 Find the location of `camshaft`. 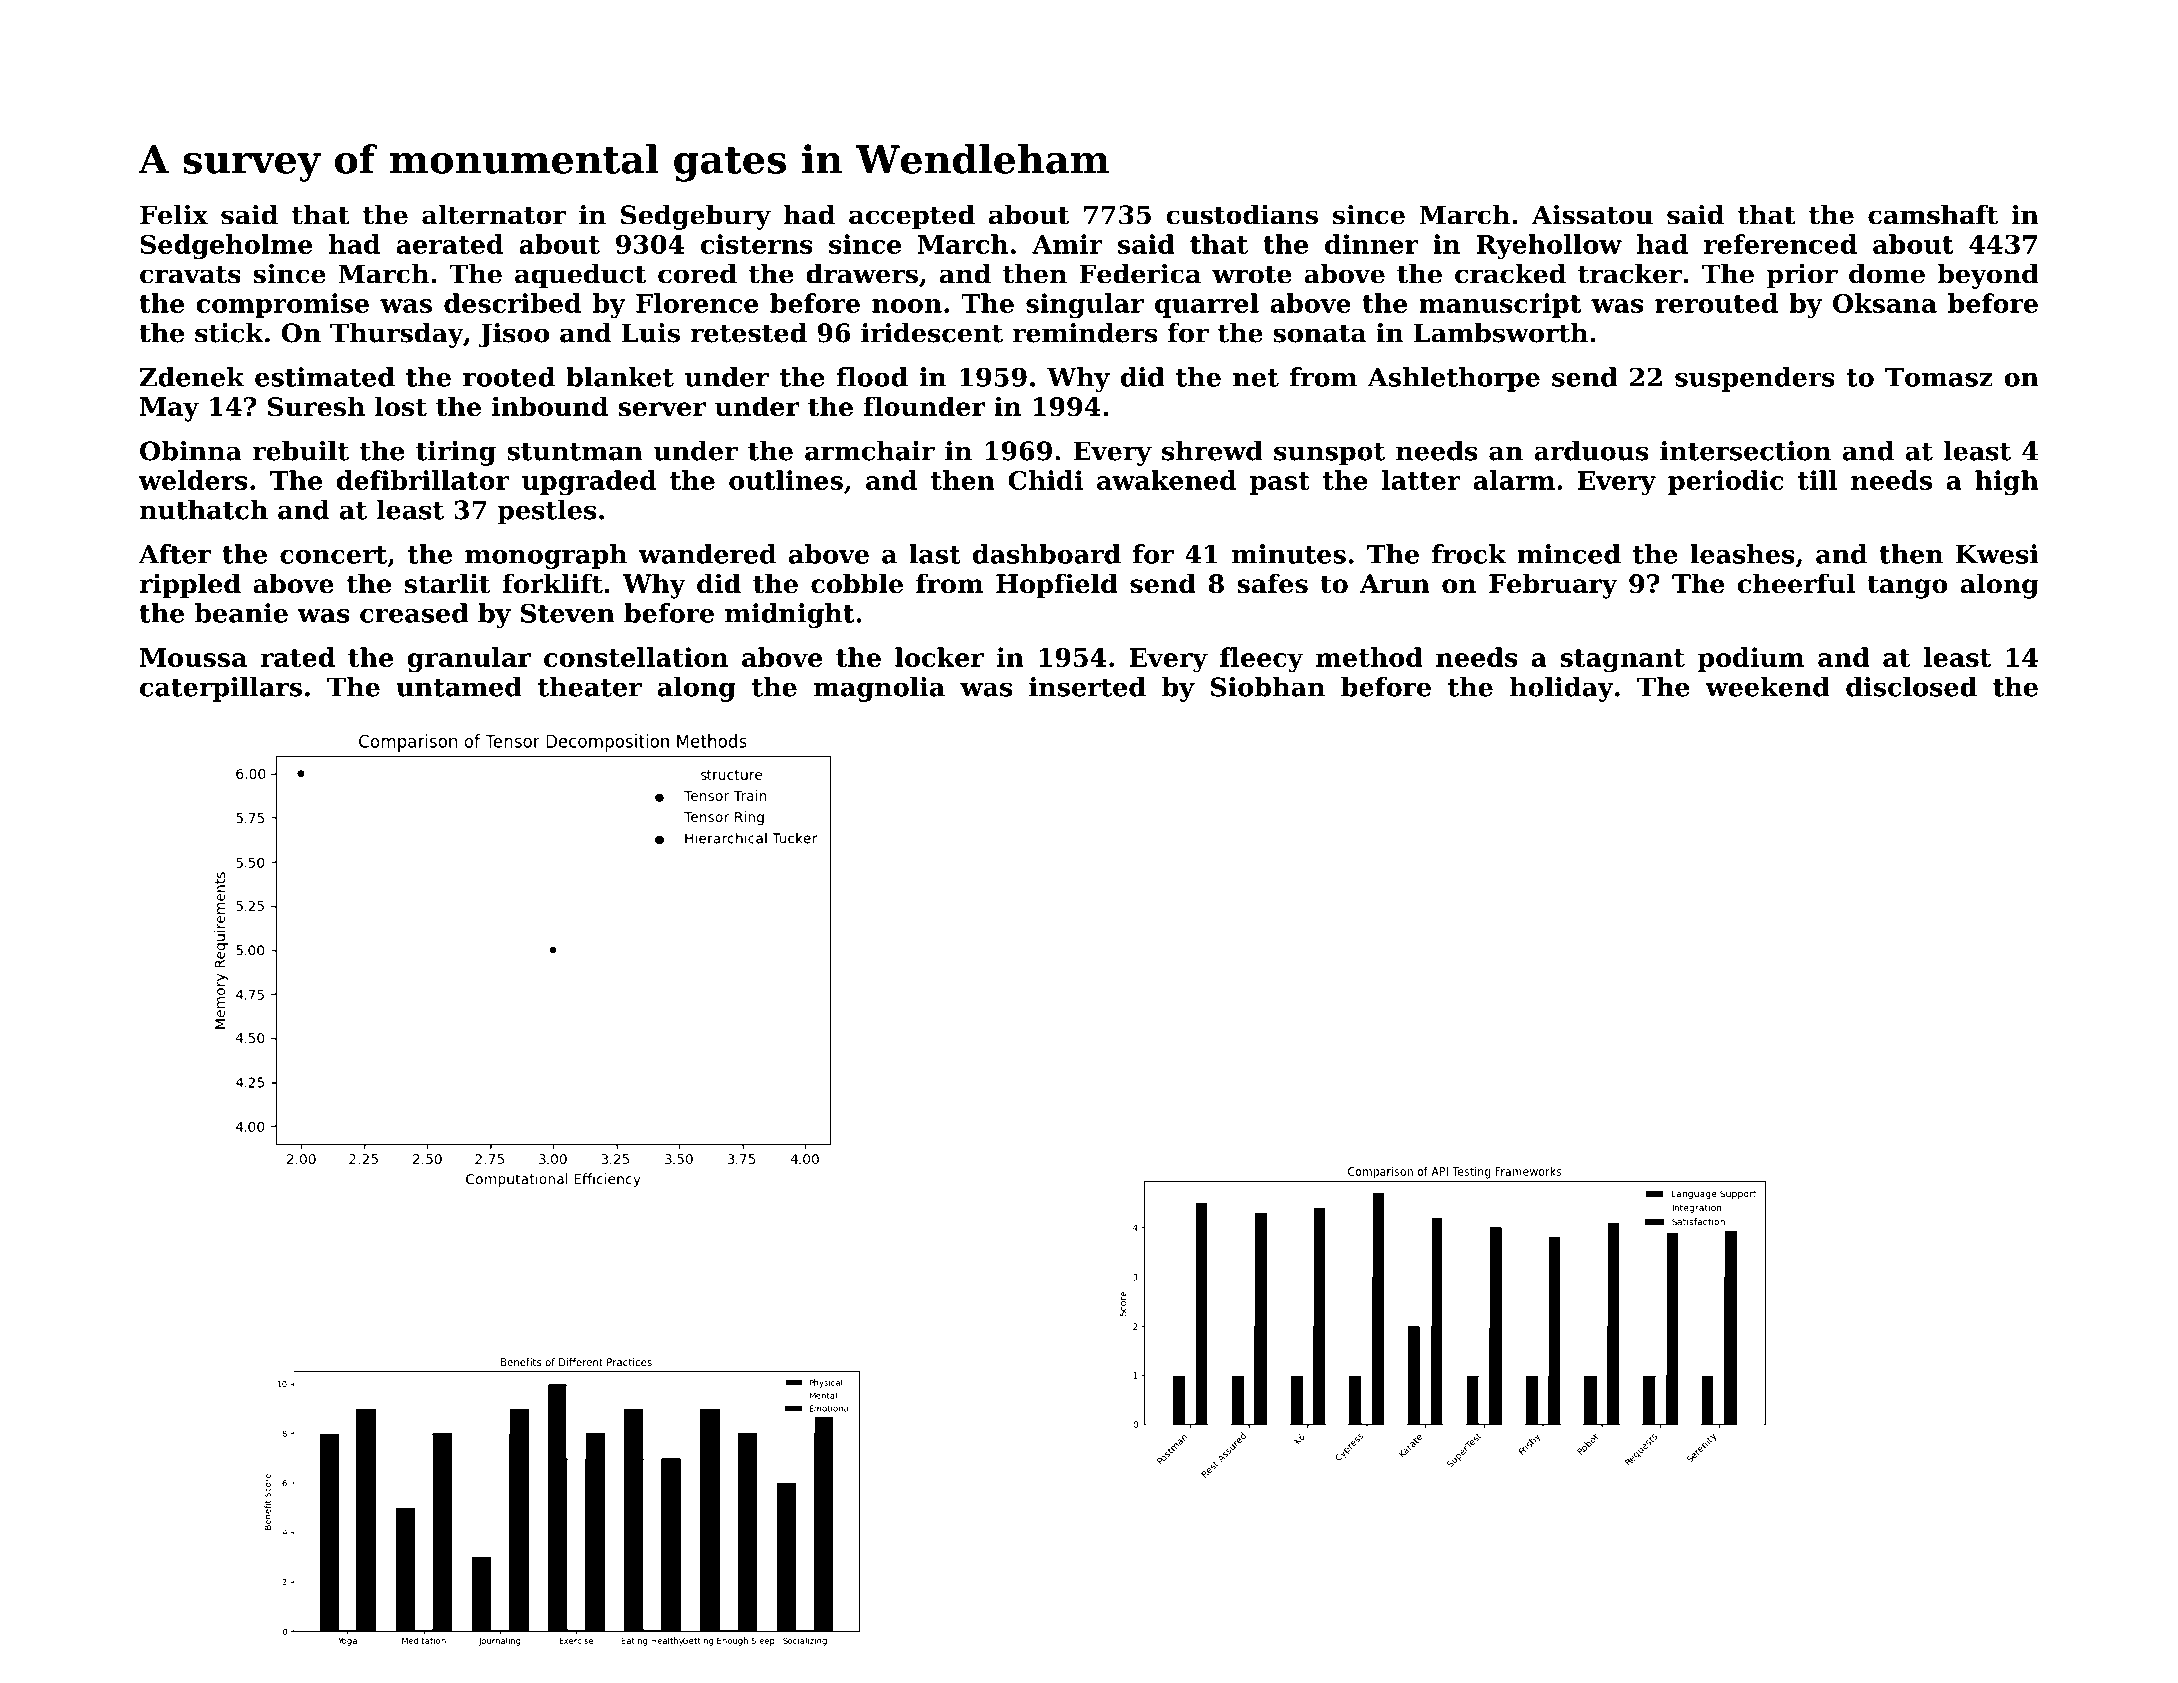

camshaft is located at coordinates (1933, 215).
